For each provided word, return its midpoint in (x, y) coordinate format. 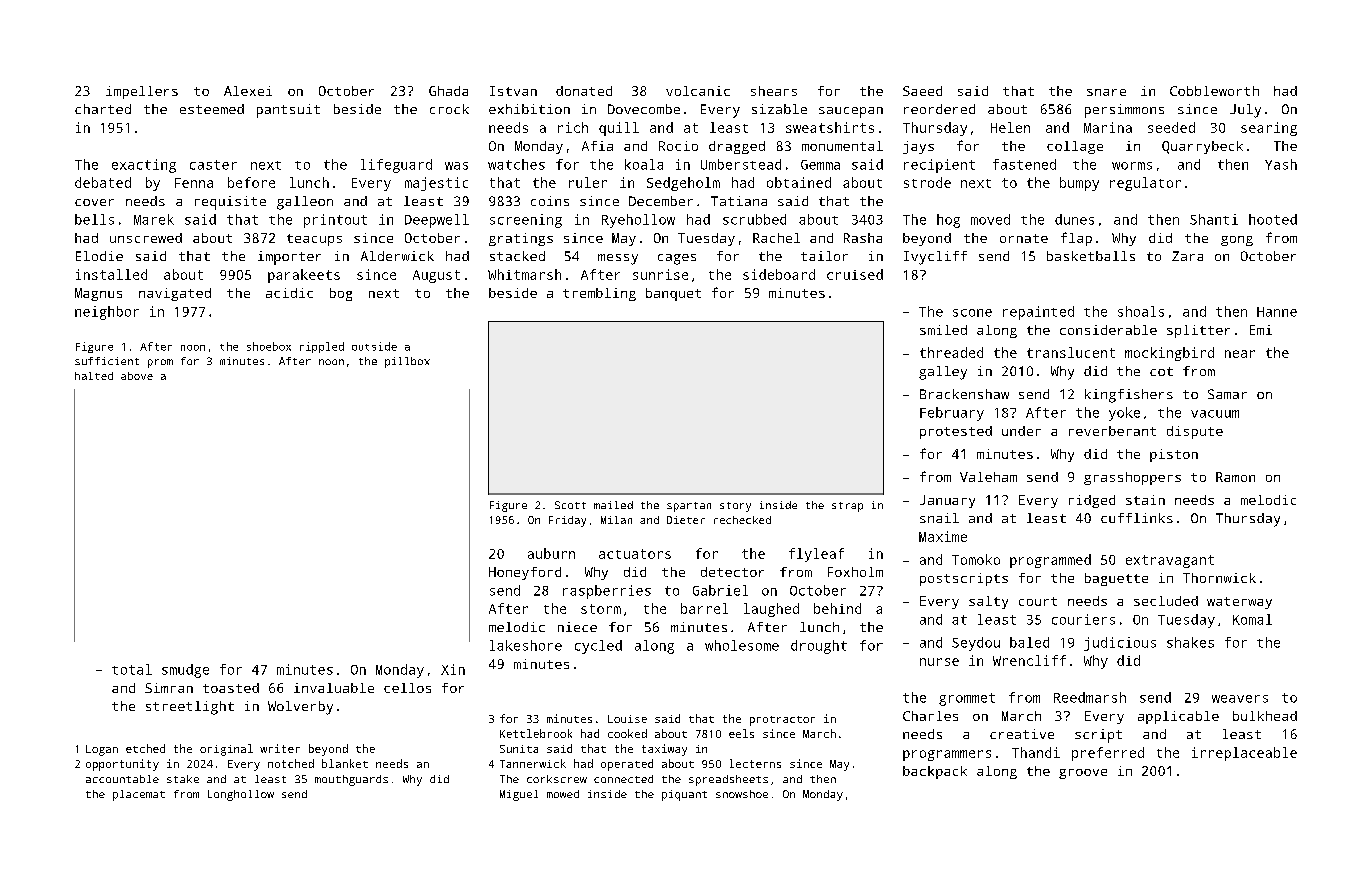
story (735, 507)
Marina (1108, 127)
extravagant (1170, 561)
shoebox (269, 346)
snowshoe (742, 794)
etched (145, 748)
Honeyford (525, 573)
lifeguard (396, 166)
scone (972, 313)
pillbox (407, 362)
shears (774, 91)
